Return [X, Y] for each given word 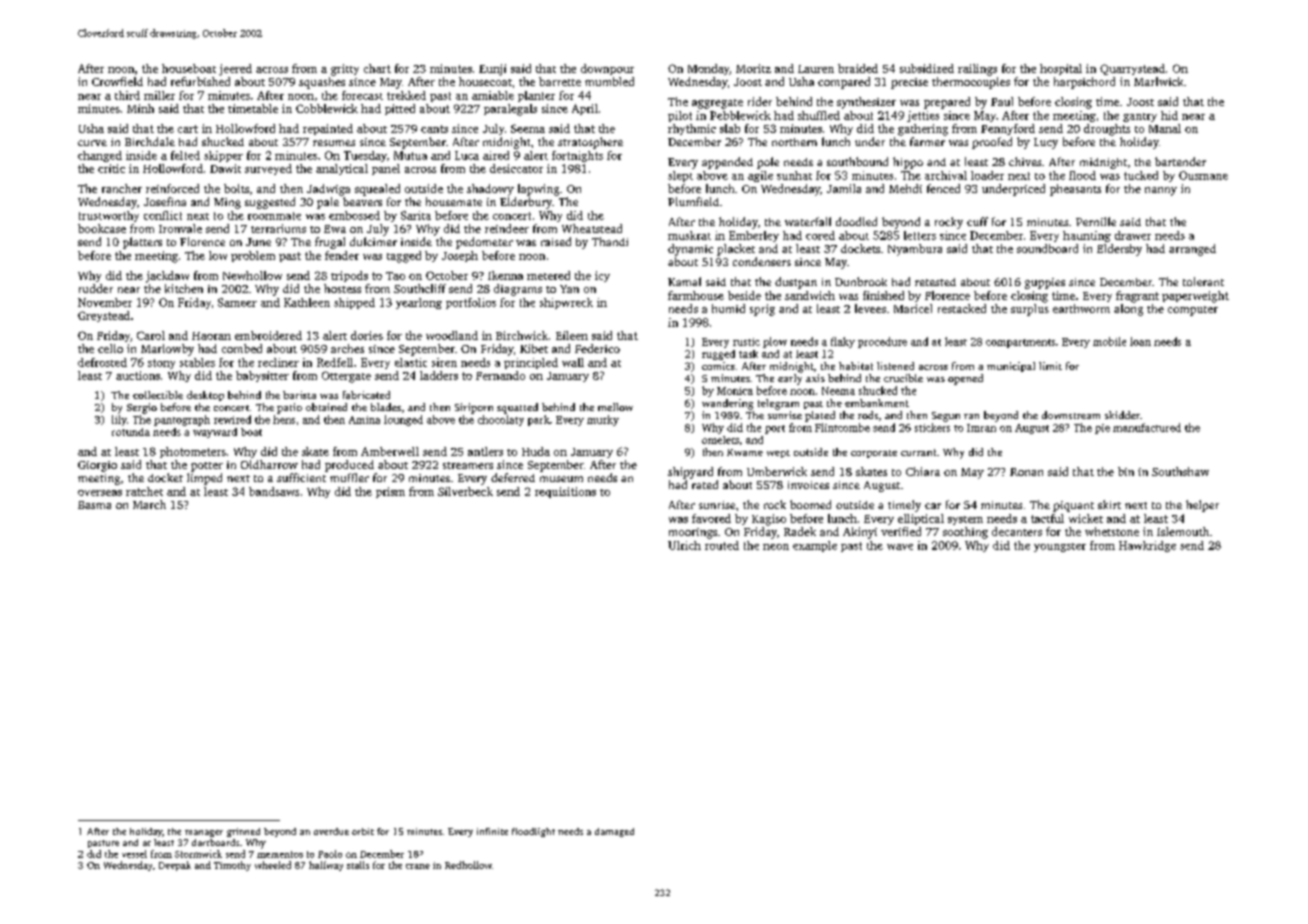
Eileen [572, 335]
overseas [100, 493]
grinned [243, 832]
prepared [947, 103]
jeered [235, 70]
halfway [326, 866]
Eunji [492, 70]
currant [918, 452]
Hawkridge [1147, 546]
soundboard [1047, 248]
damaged [614, 832]
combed [242, 348]
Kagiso [769, 520]
